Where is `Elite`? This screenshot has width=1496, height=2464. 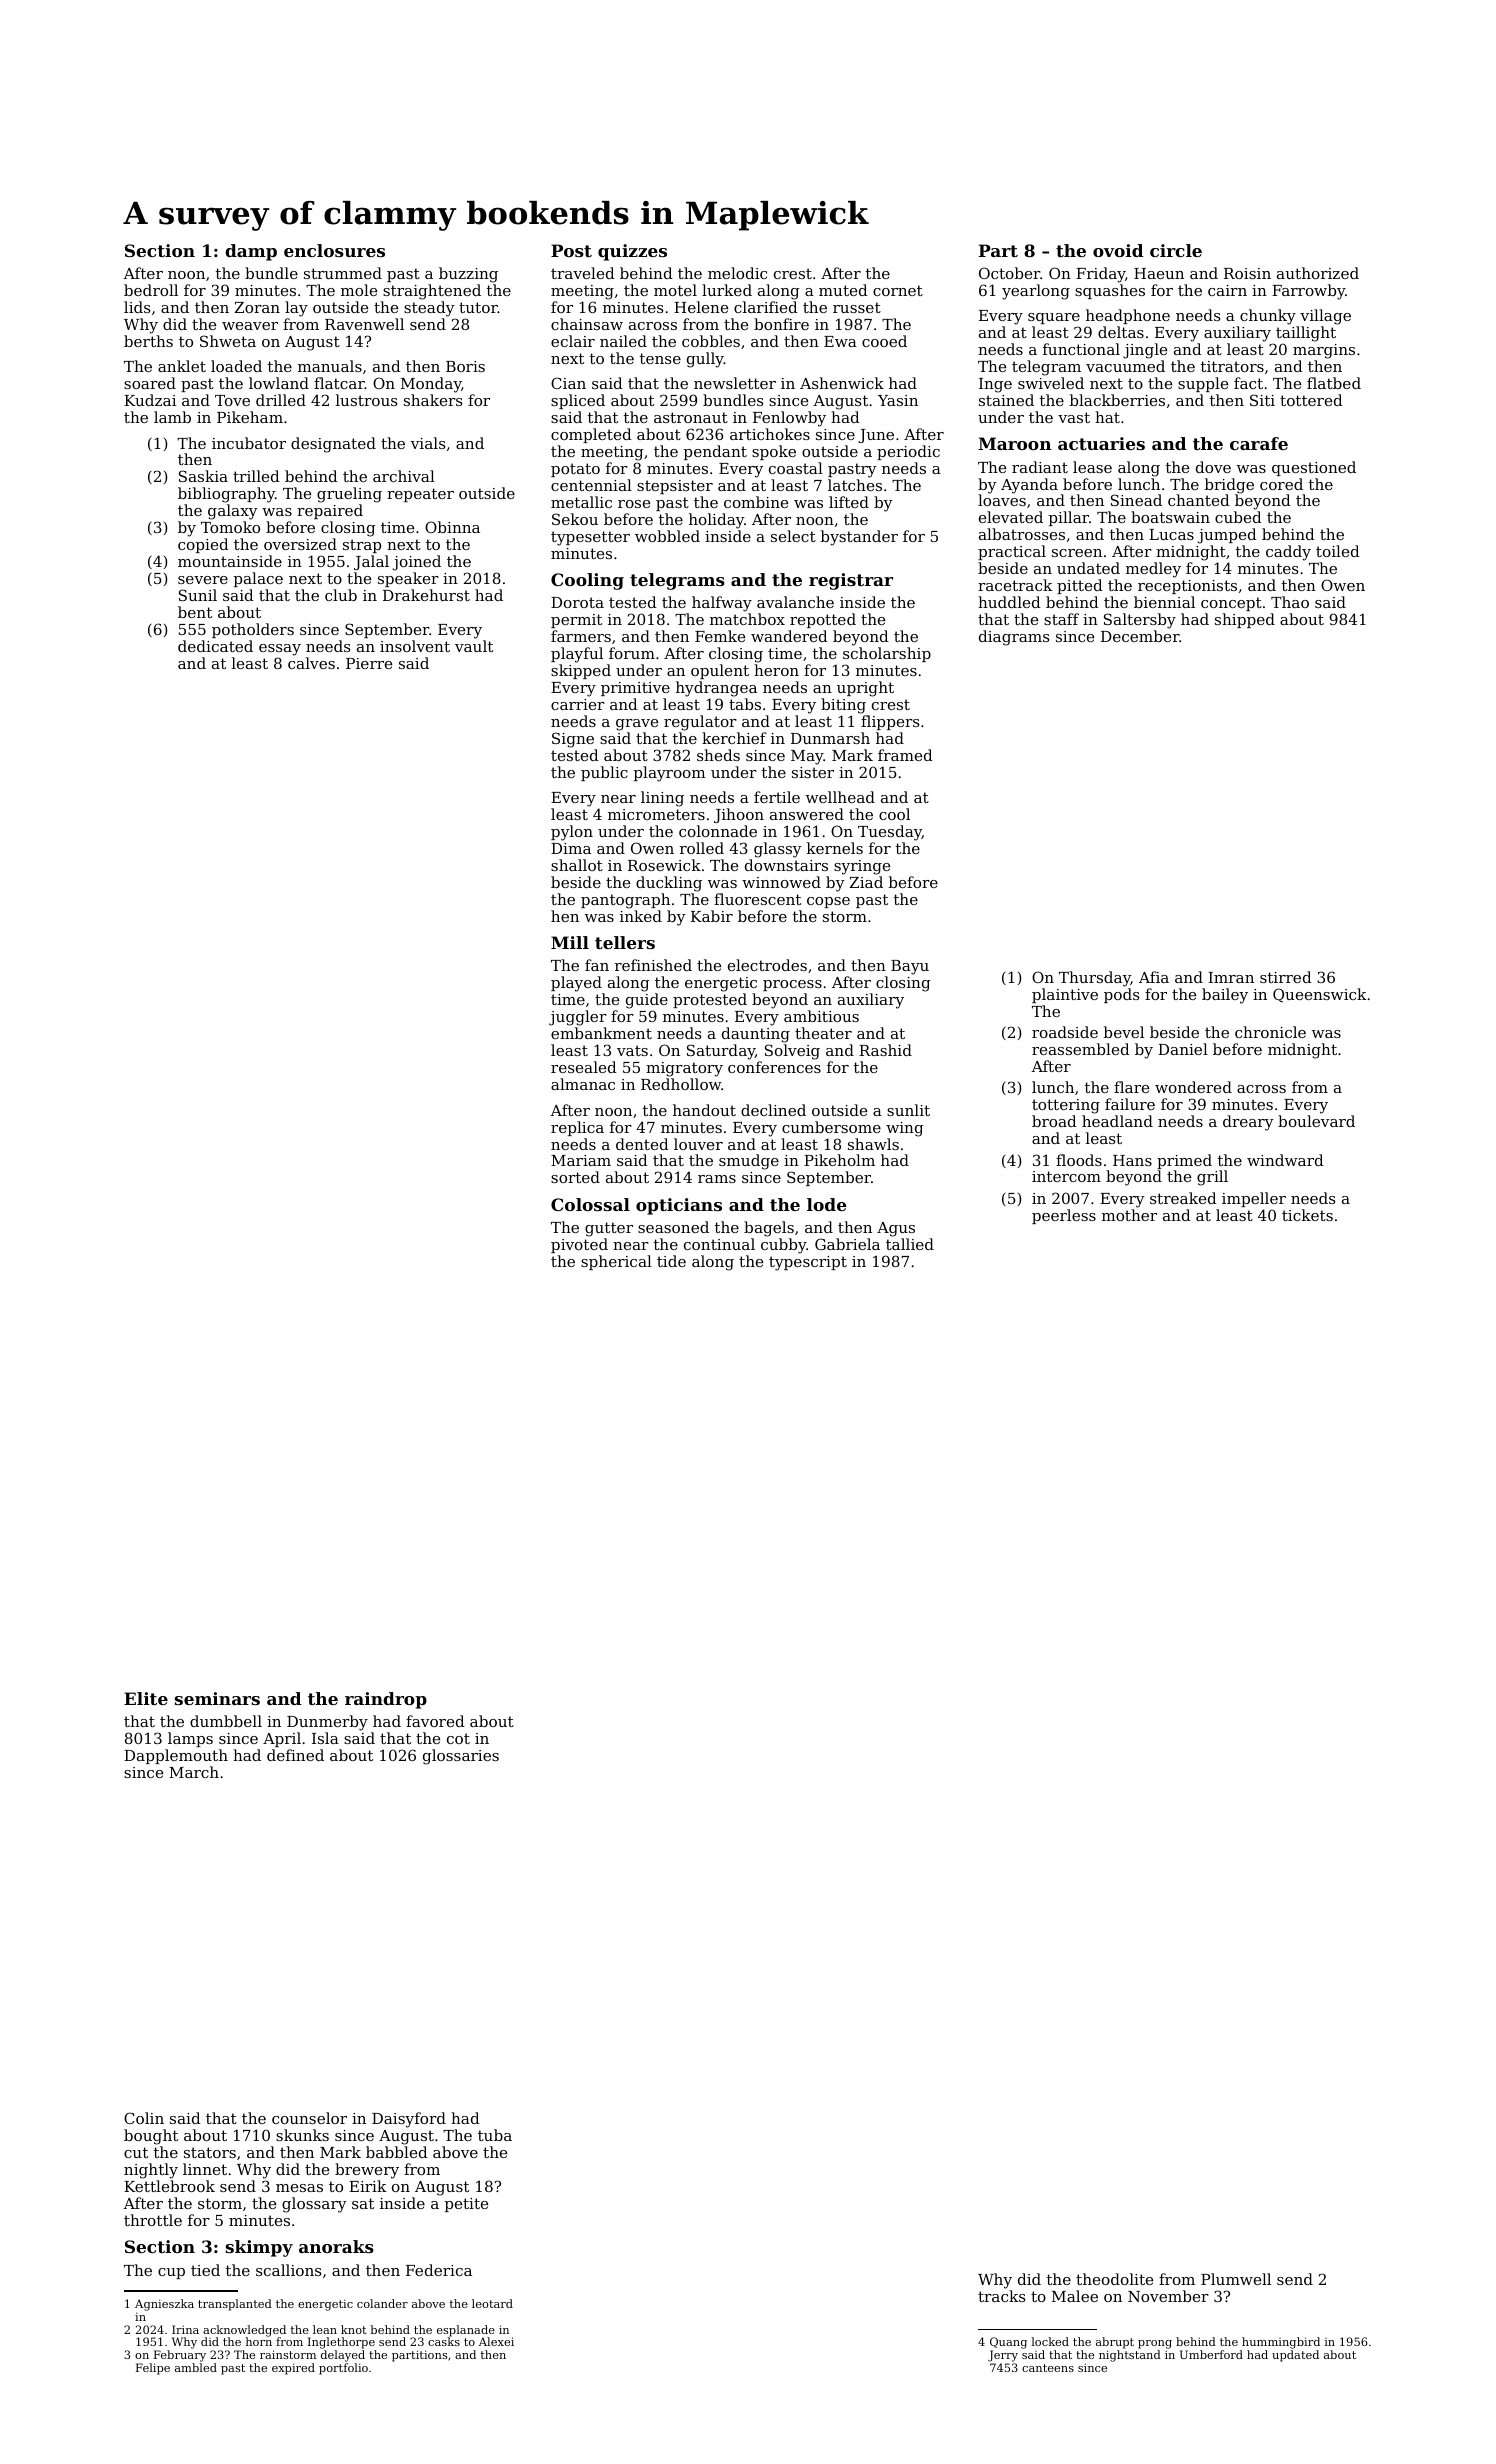 Elite is located at coordinates (146, 1698).
